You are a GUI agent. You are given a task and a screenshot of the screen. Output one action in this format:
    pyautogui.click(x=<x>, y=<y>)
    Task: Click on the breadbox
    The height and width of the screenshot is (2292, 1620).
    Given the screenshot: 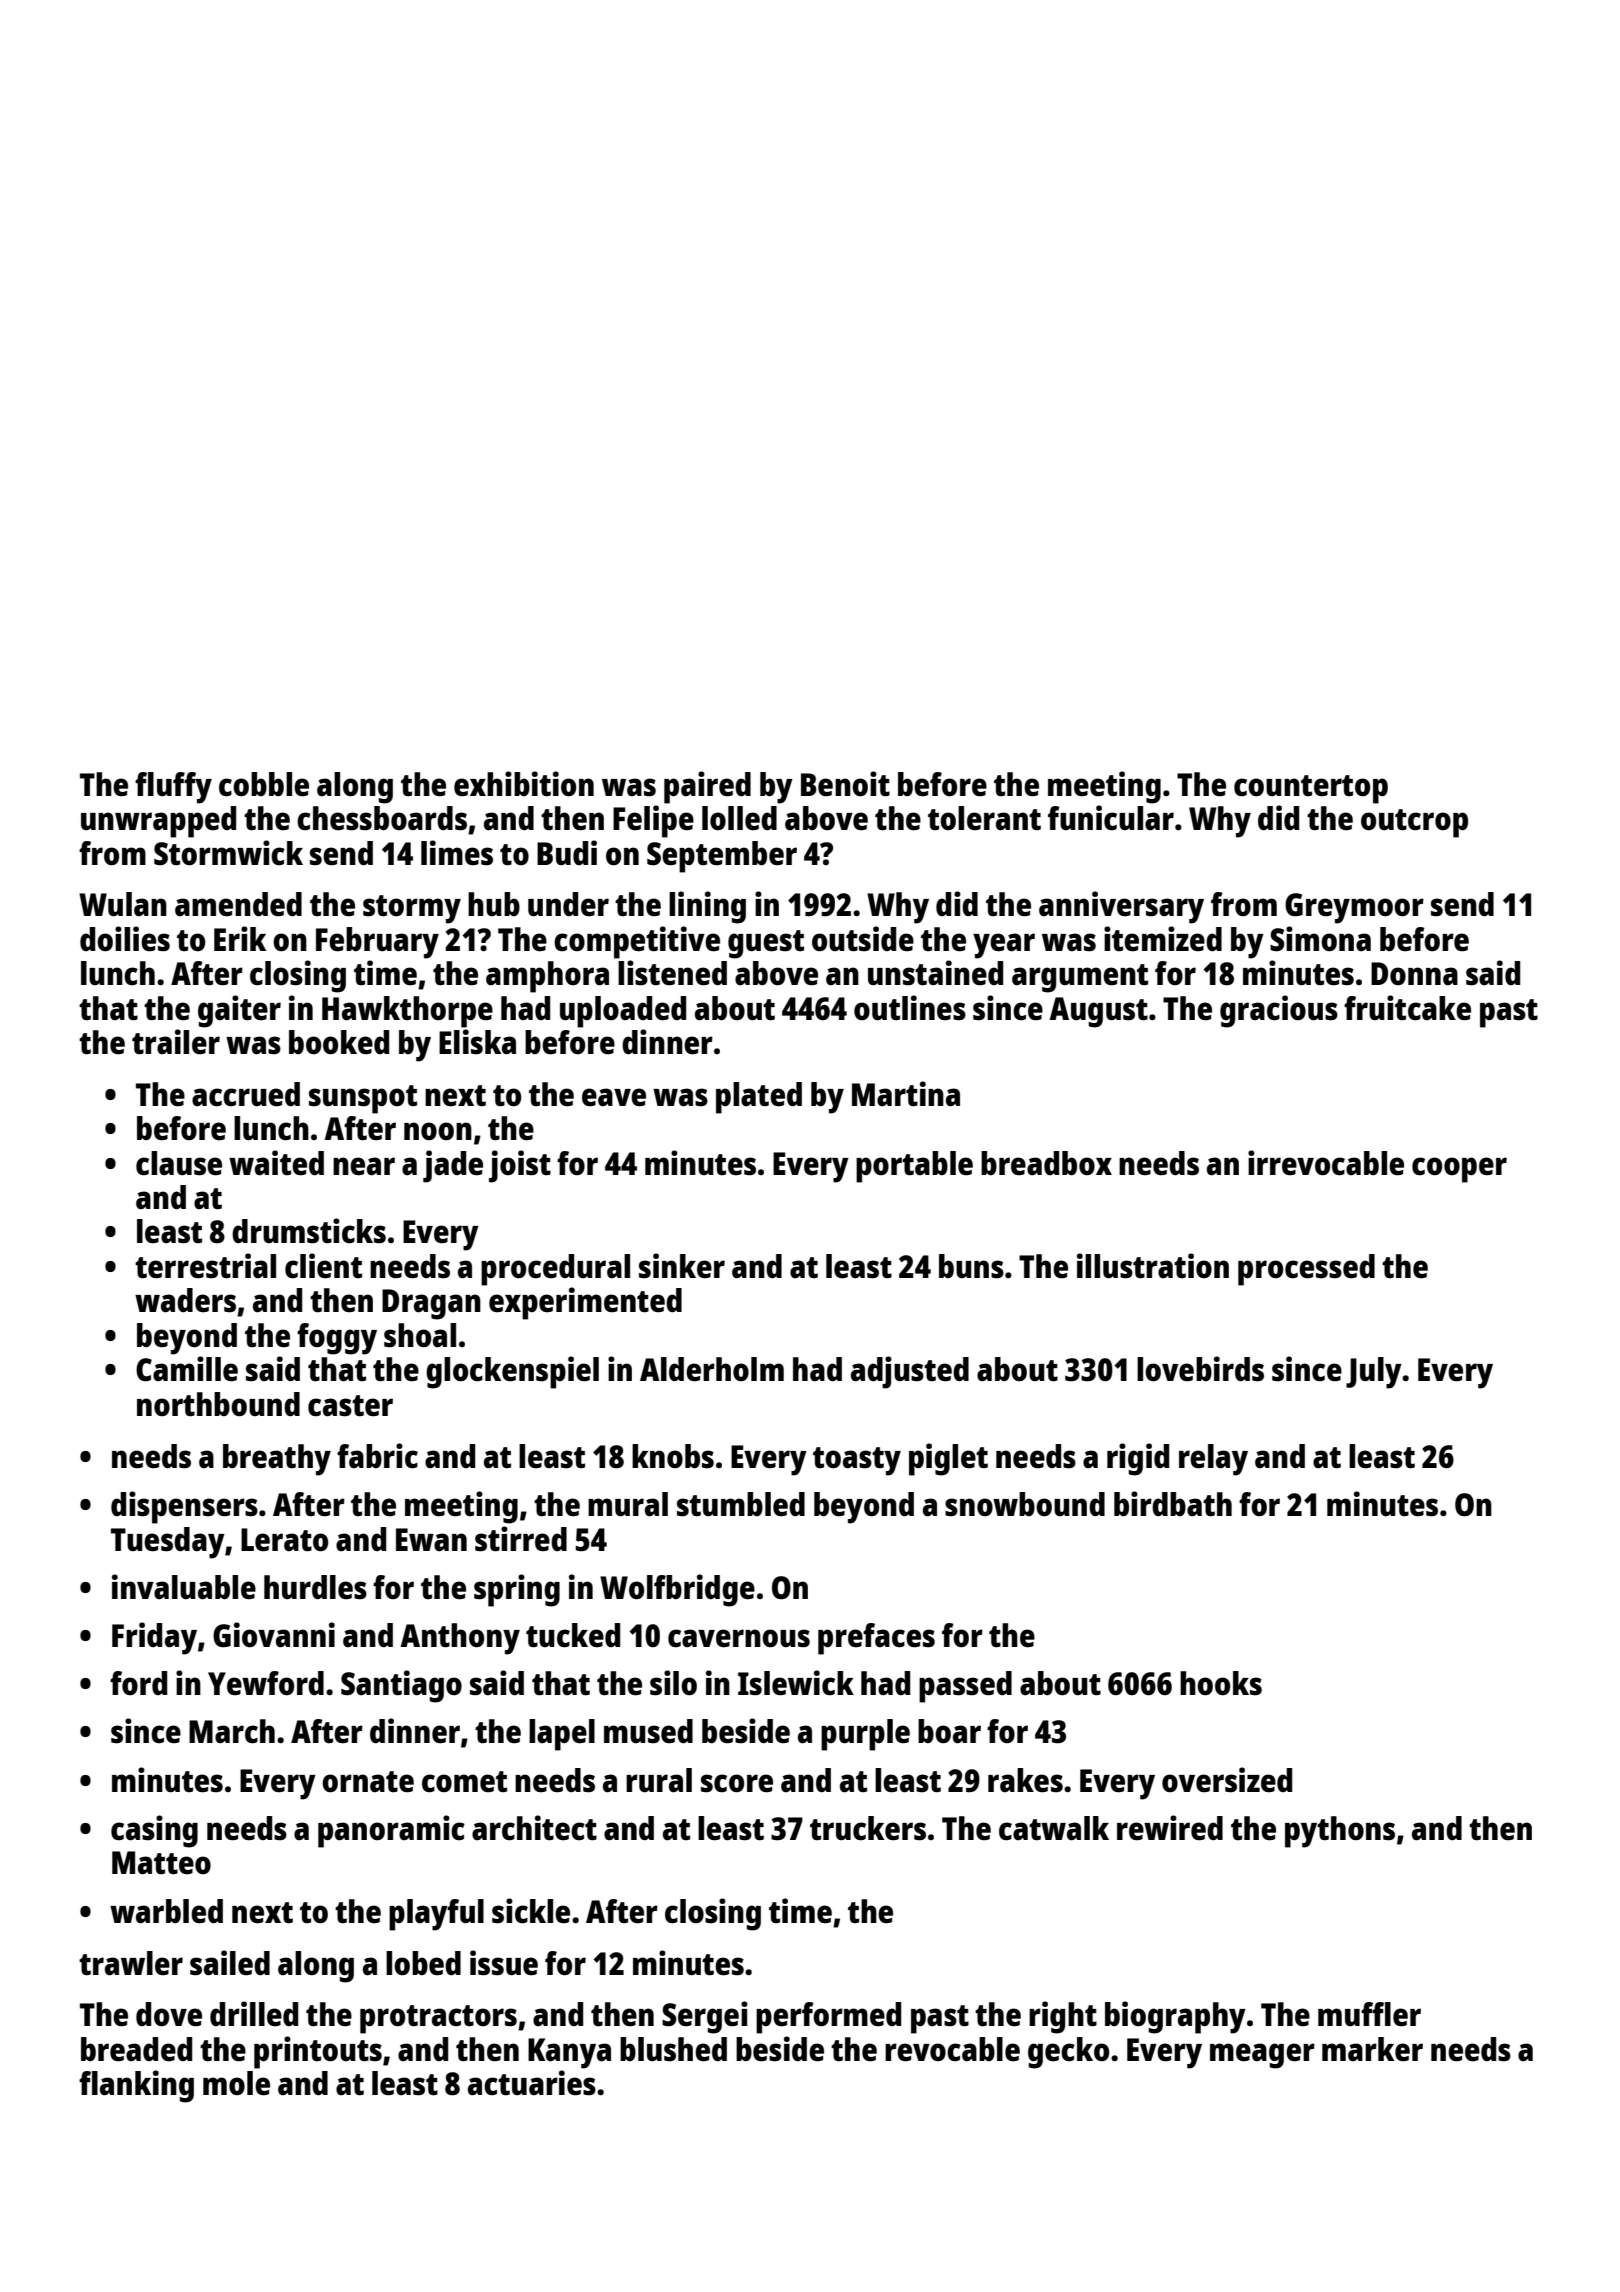 What is the action you would take?
    pyautogui.click(x=1046, y=1163)
